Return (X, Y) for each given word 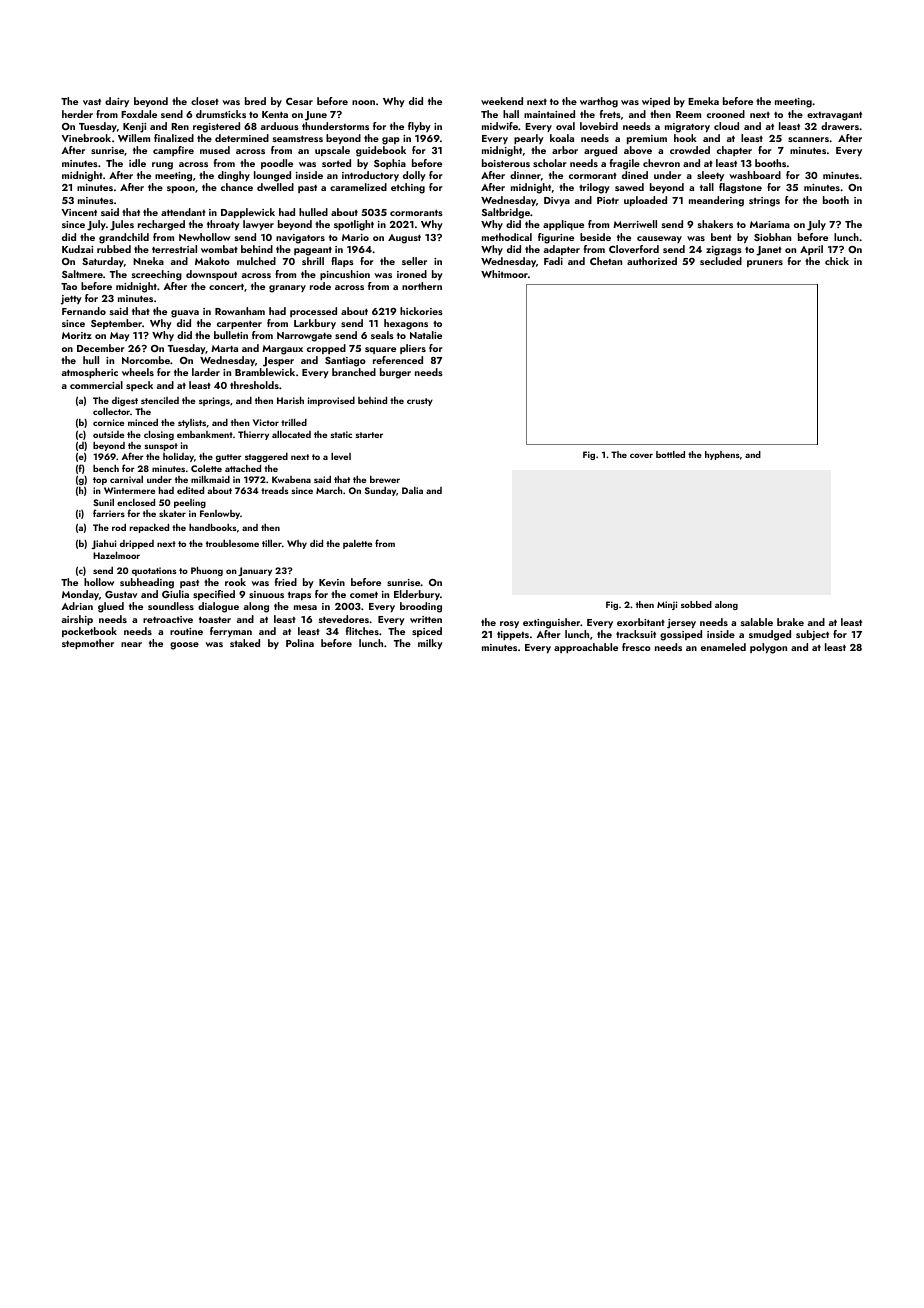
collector (111, 411)
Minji (667, 605)
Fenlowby (220, 514)
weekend (502, 101)
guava (185, 314)
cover (641, 455)
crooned (726, 114)
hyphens (722, 455)
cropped (326, 349)
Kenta (275, 114)
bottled (670, 454)
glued (111, 607)
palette (357, 544)
